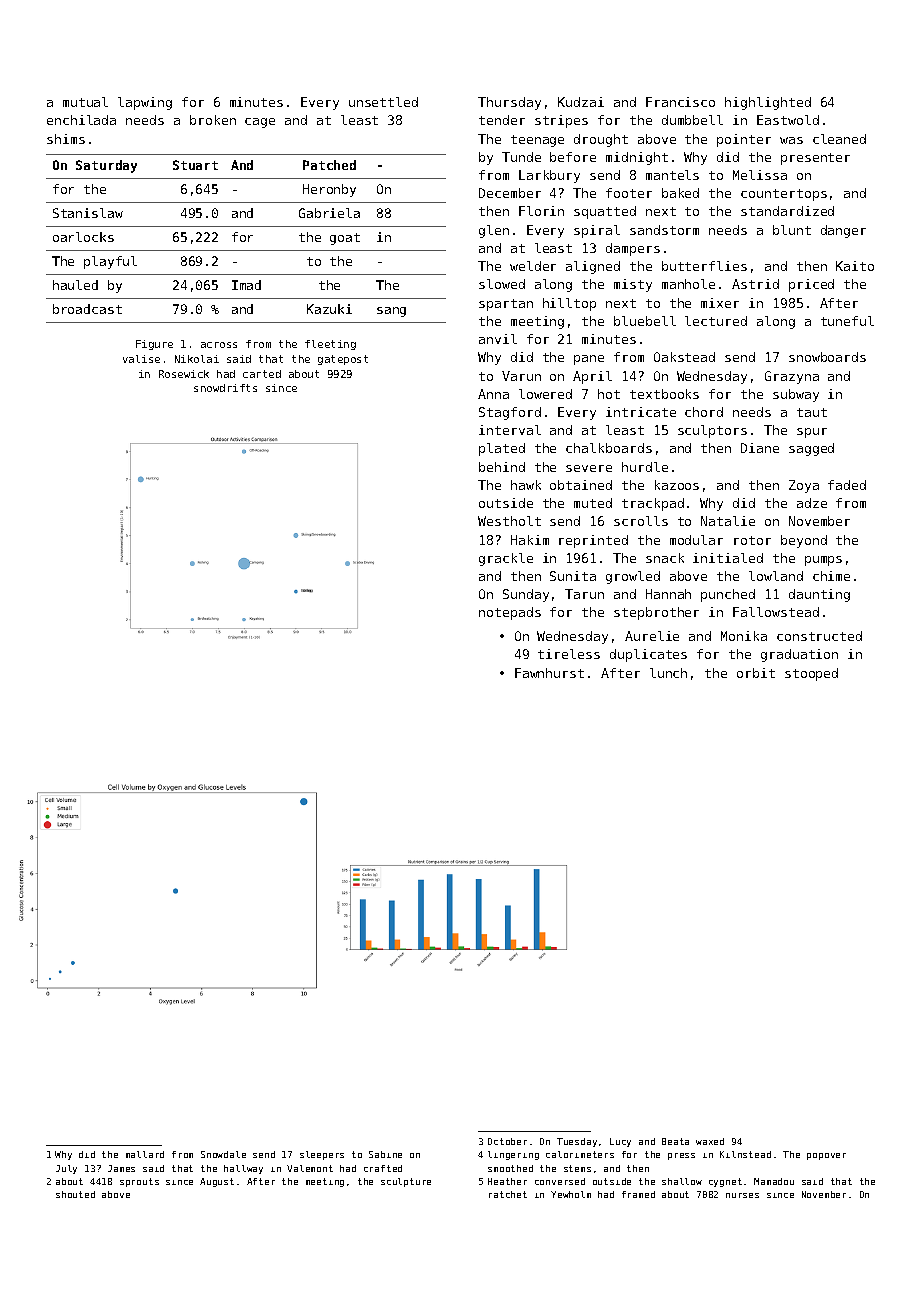 This page has height=1308, width=924. What do you see at coordinates (843, 231) in the page?
I see `danger` at bounding box center [843, 231].
